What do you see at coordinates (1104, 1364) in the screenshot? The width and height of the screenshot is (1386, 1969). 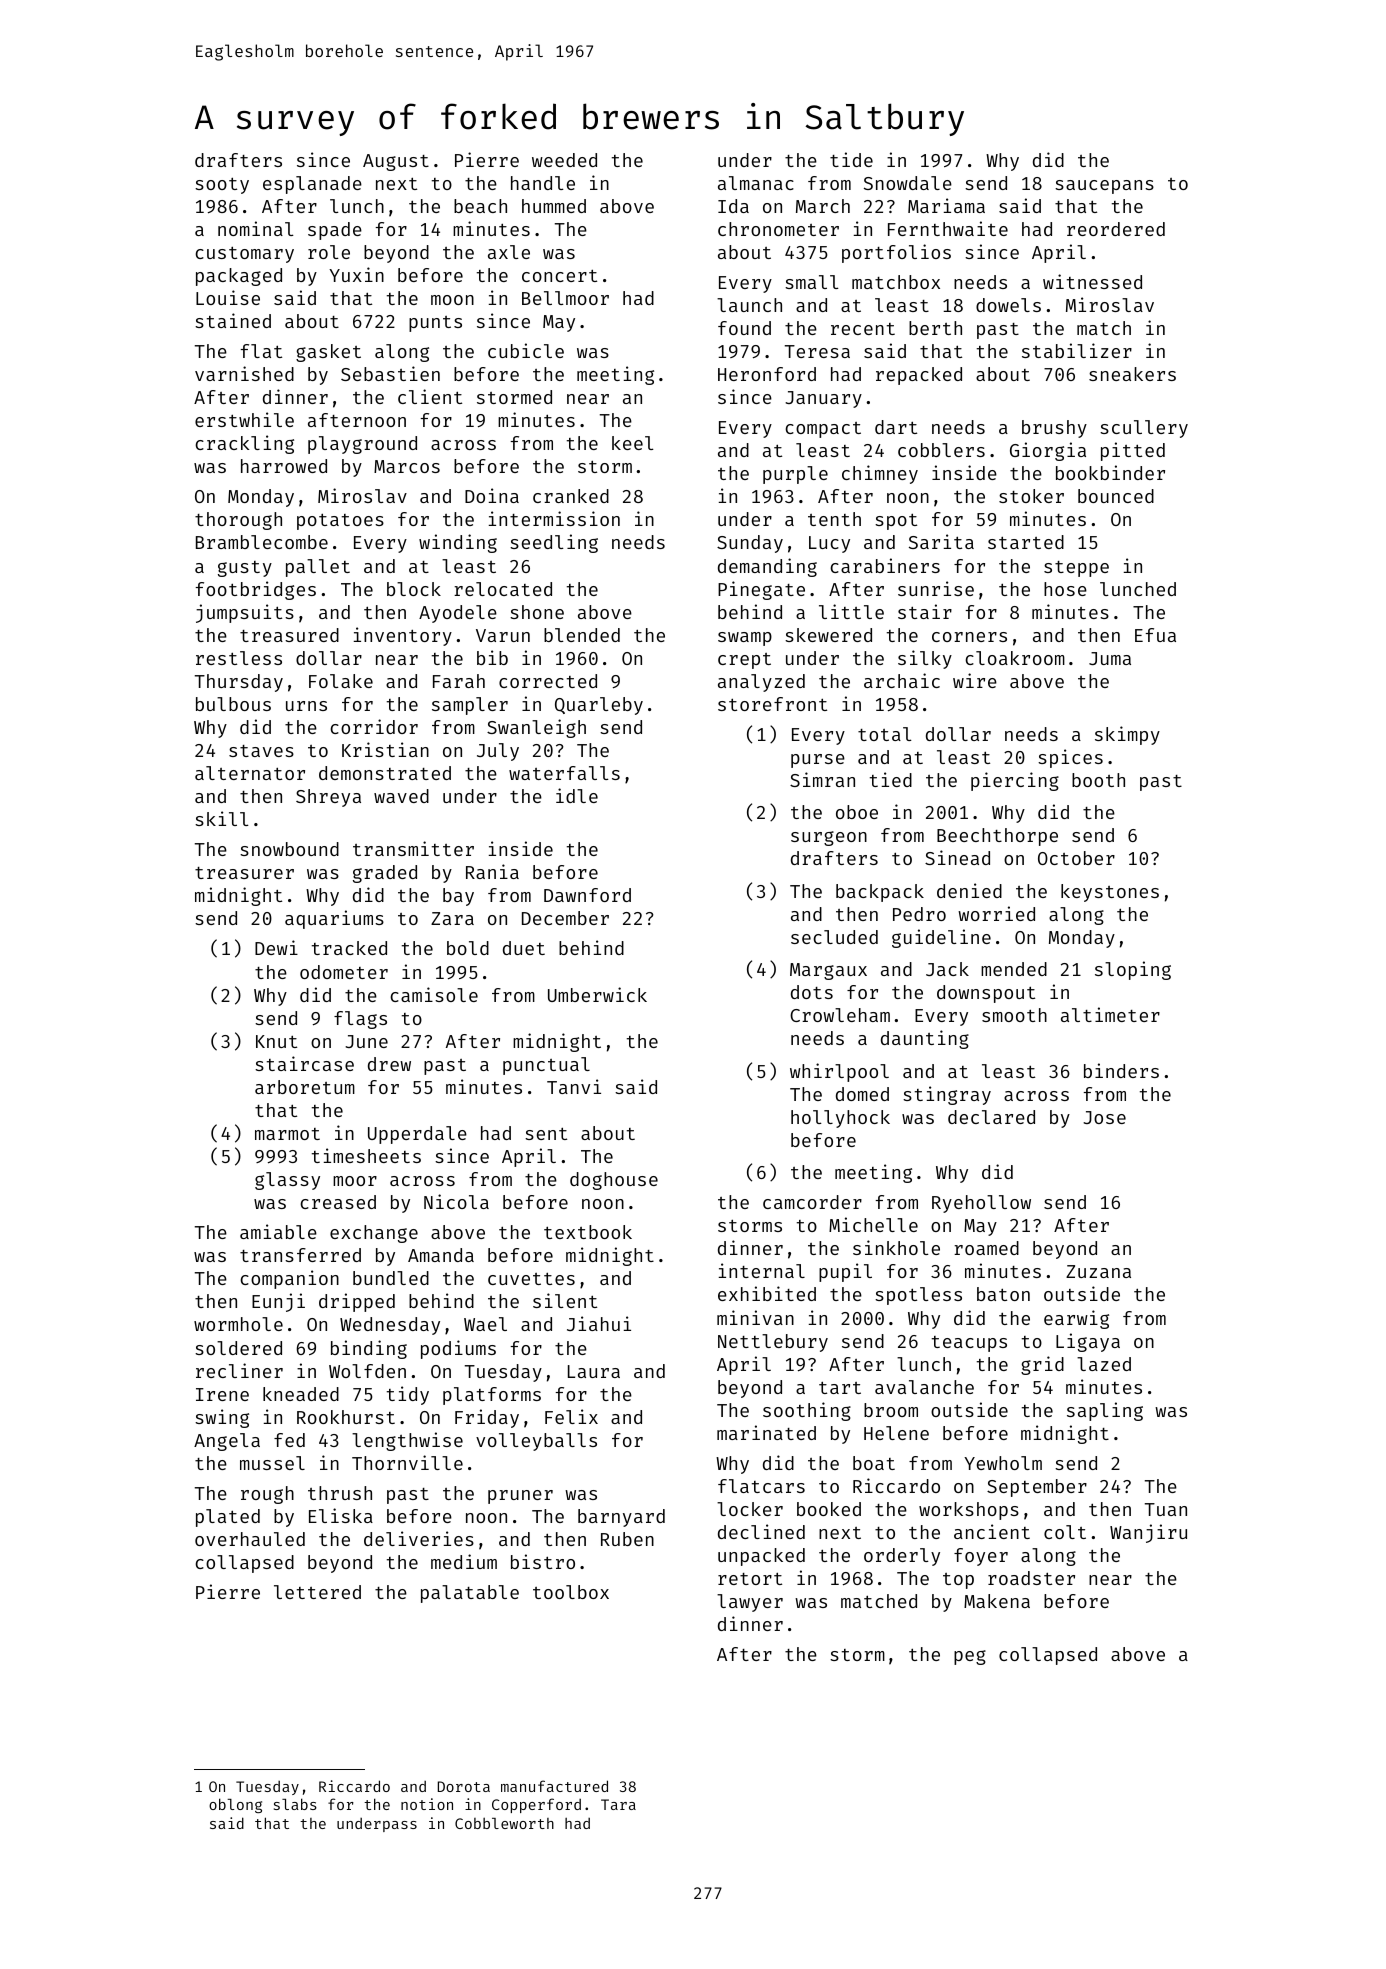 I see `lazed` at bounding box center [1104, 1364].
